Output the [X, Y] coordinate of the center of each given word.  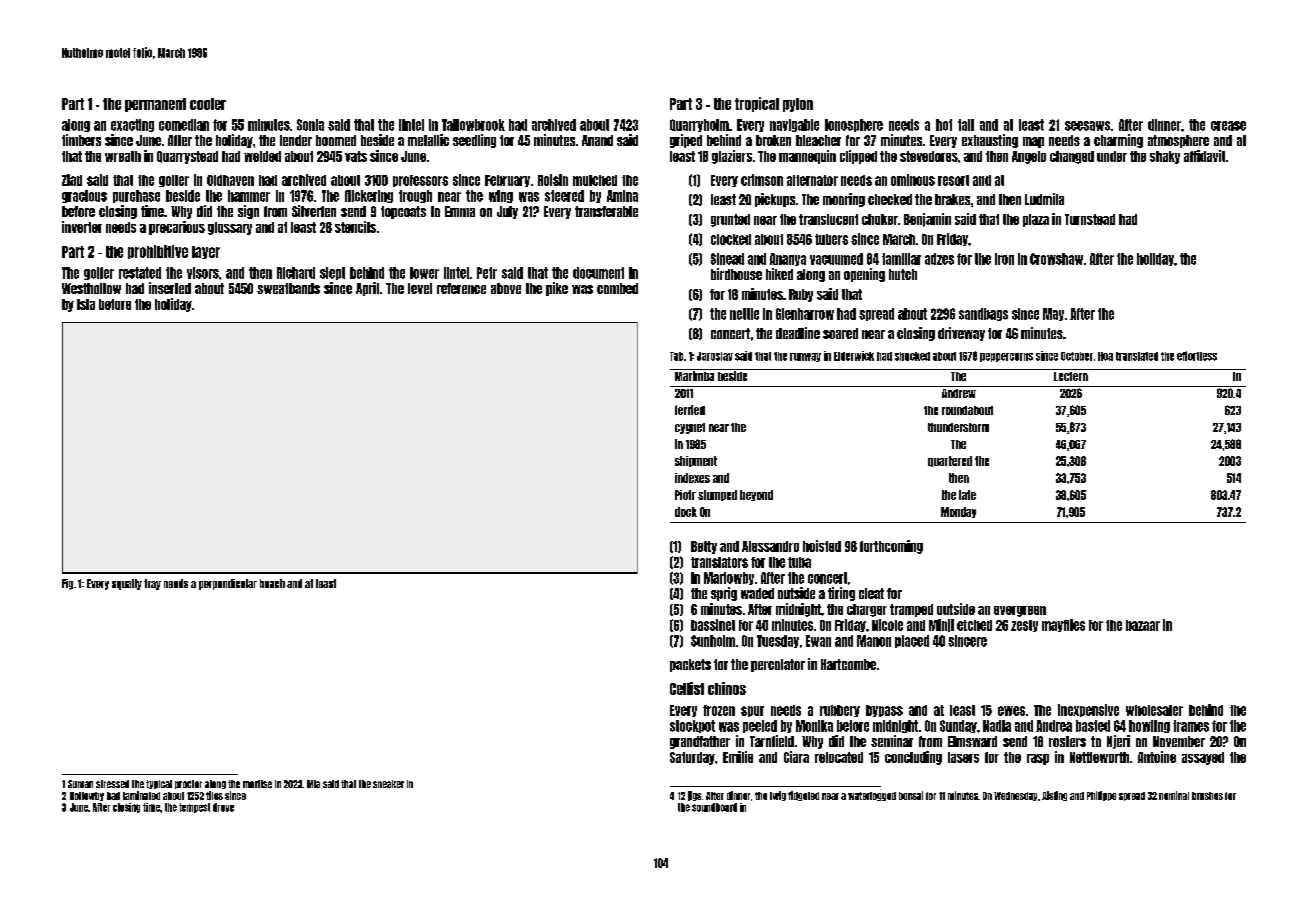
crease [1228, 126]
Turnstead [1090, 219]
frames [1191, 726]
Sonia [310, 125]
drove [223, 807]
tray [152, 584]
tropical [757, 104]
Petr [487, 273]
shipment [696, 461]
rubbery [840, 711]
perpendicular [228, 584]
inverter [82, 227]
